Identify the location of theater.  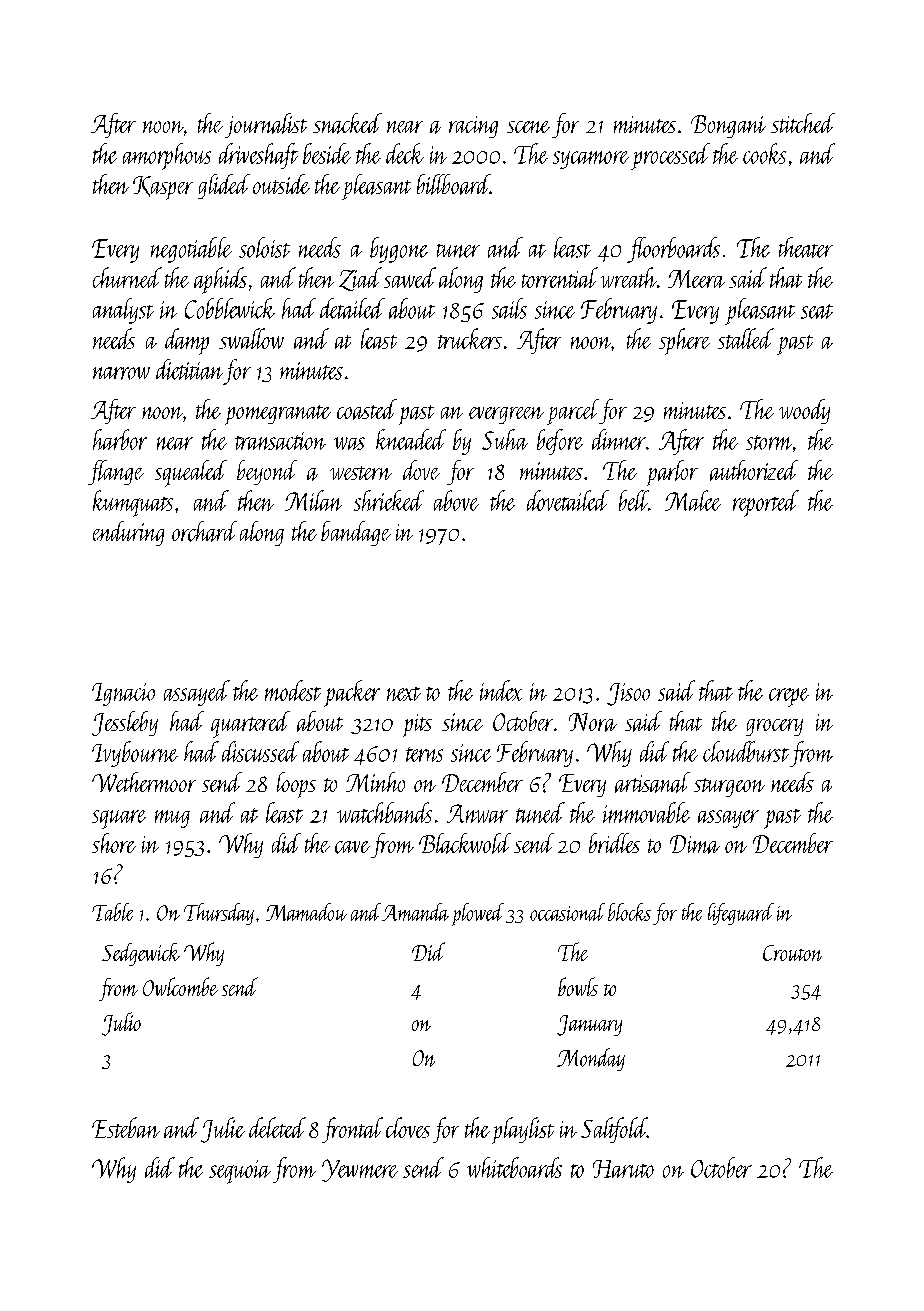
(806, 247).
